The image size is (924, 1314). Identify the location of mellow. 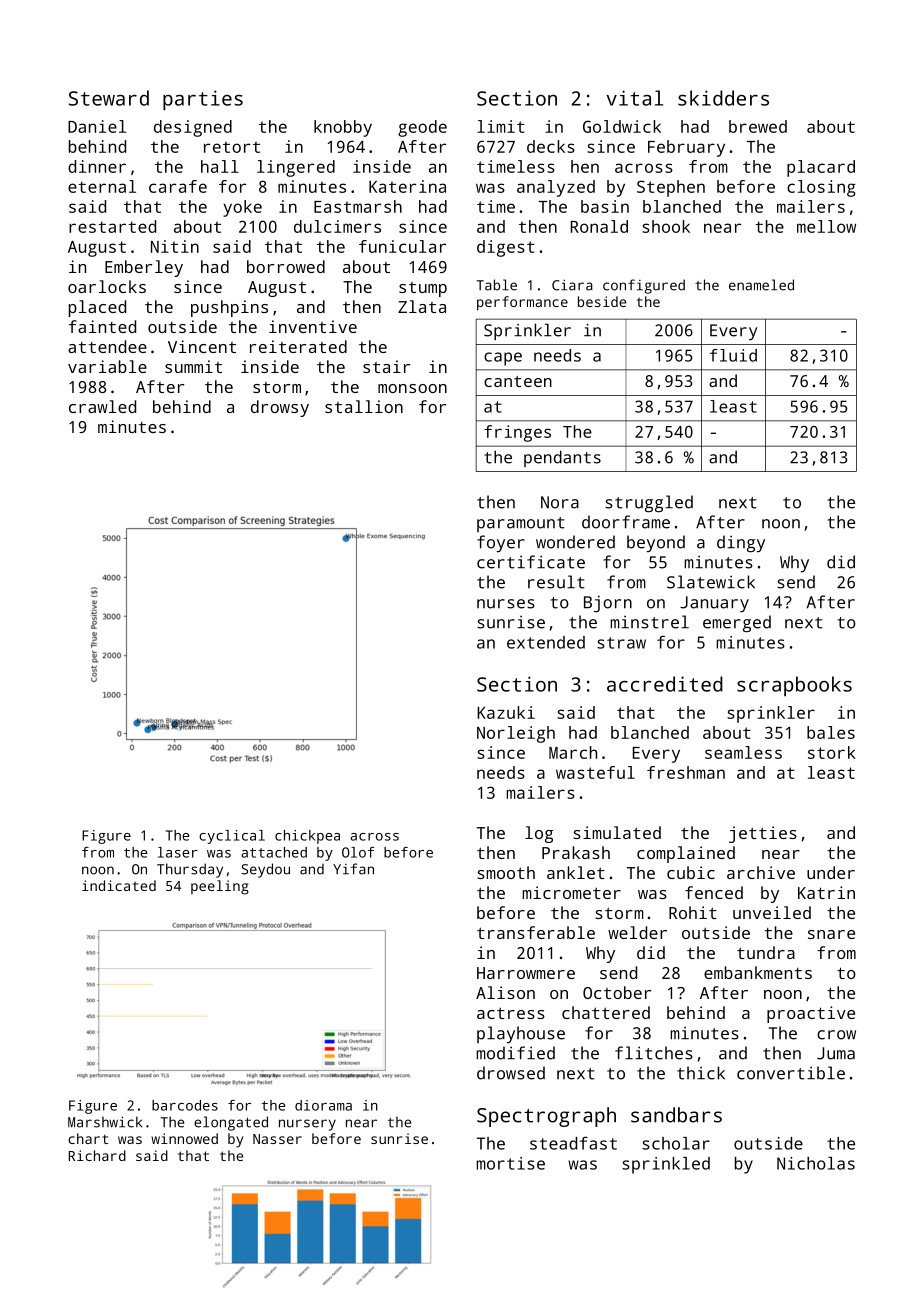
(826, 226).
